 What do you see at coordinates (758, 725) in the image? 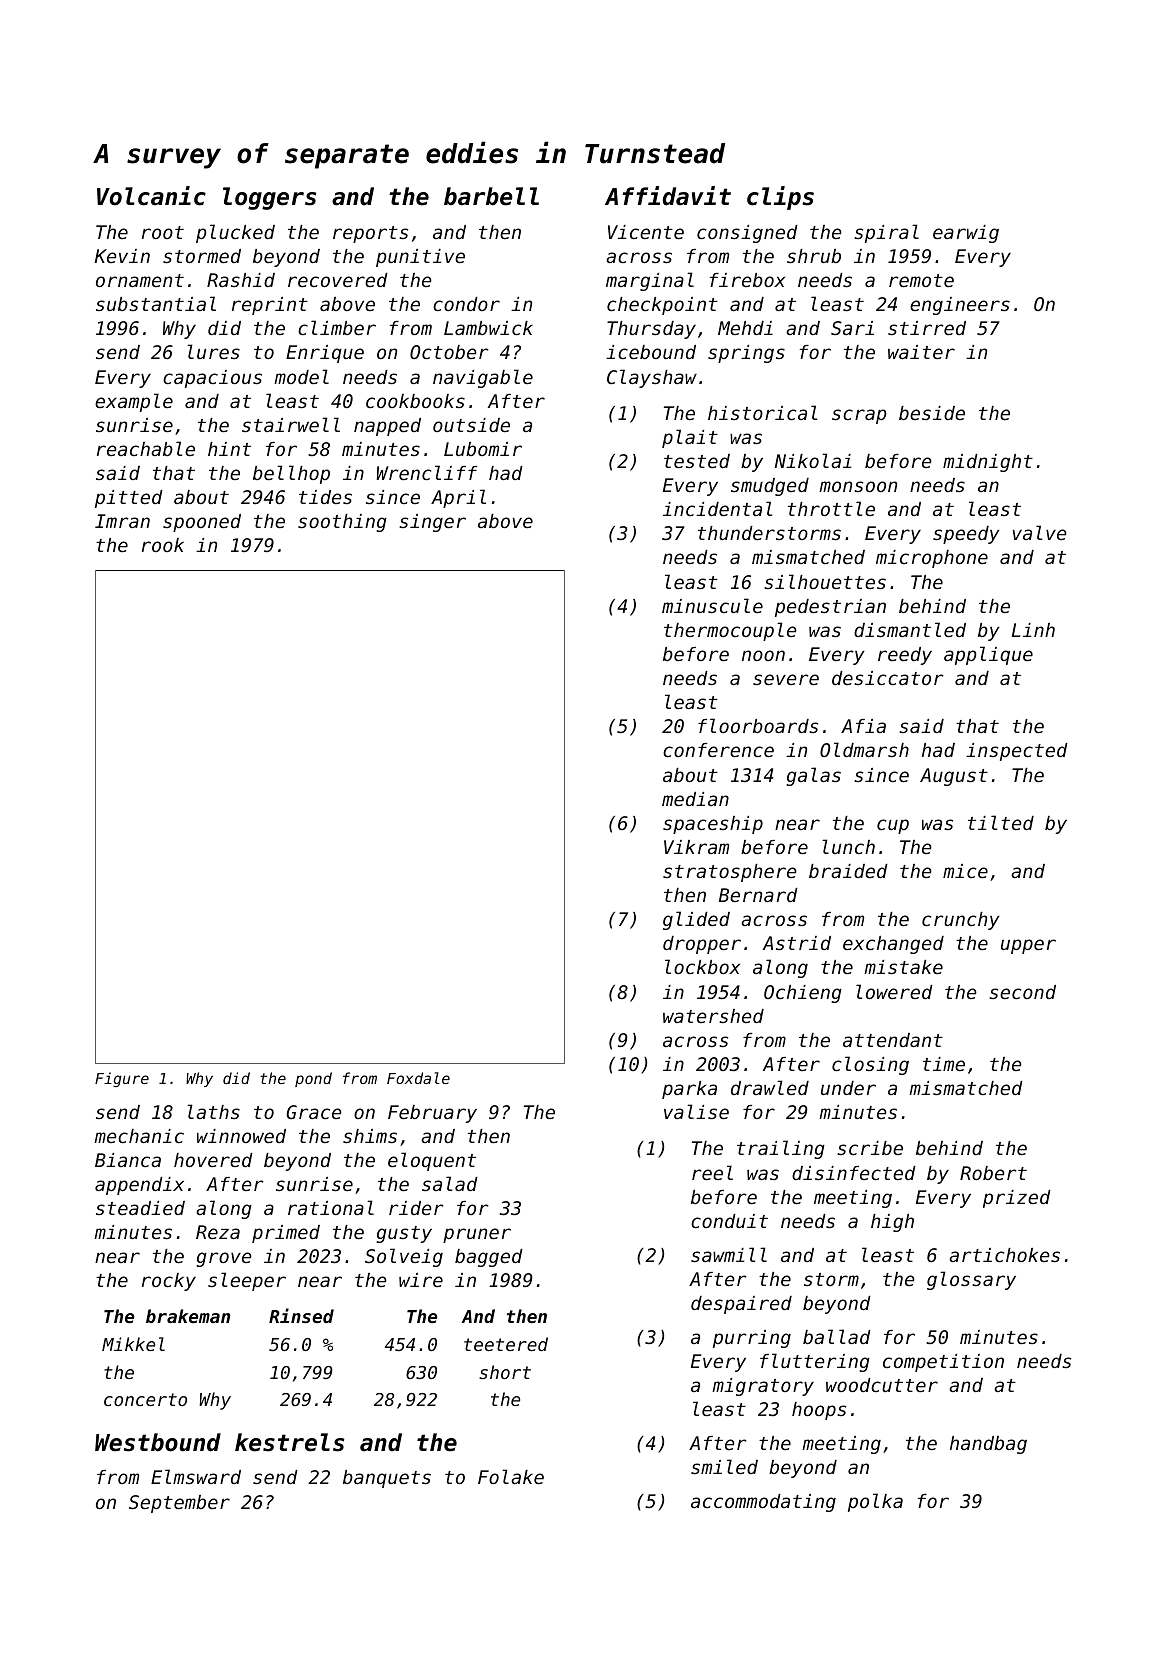
I see `floorboards` at bounding box center [758, 725].
